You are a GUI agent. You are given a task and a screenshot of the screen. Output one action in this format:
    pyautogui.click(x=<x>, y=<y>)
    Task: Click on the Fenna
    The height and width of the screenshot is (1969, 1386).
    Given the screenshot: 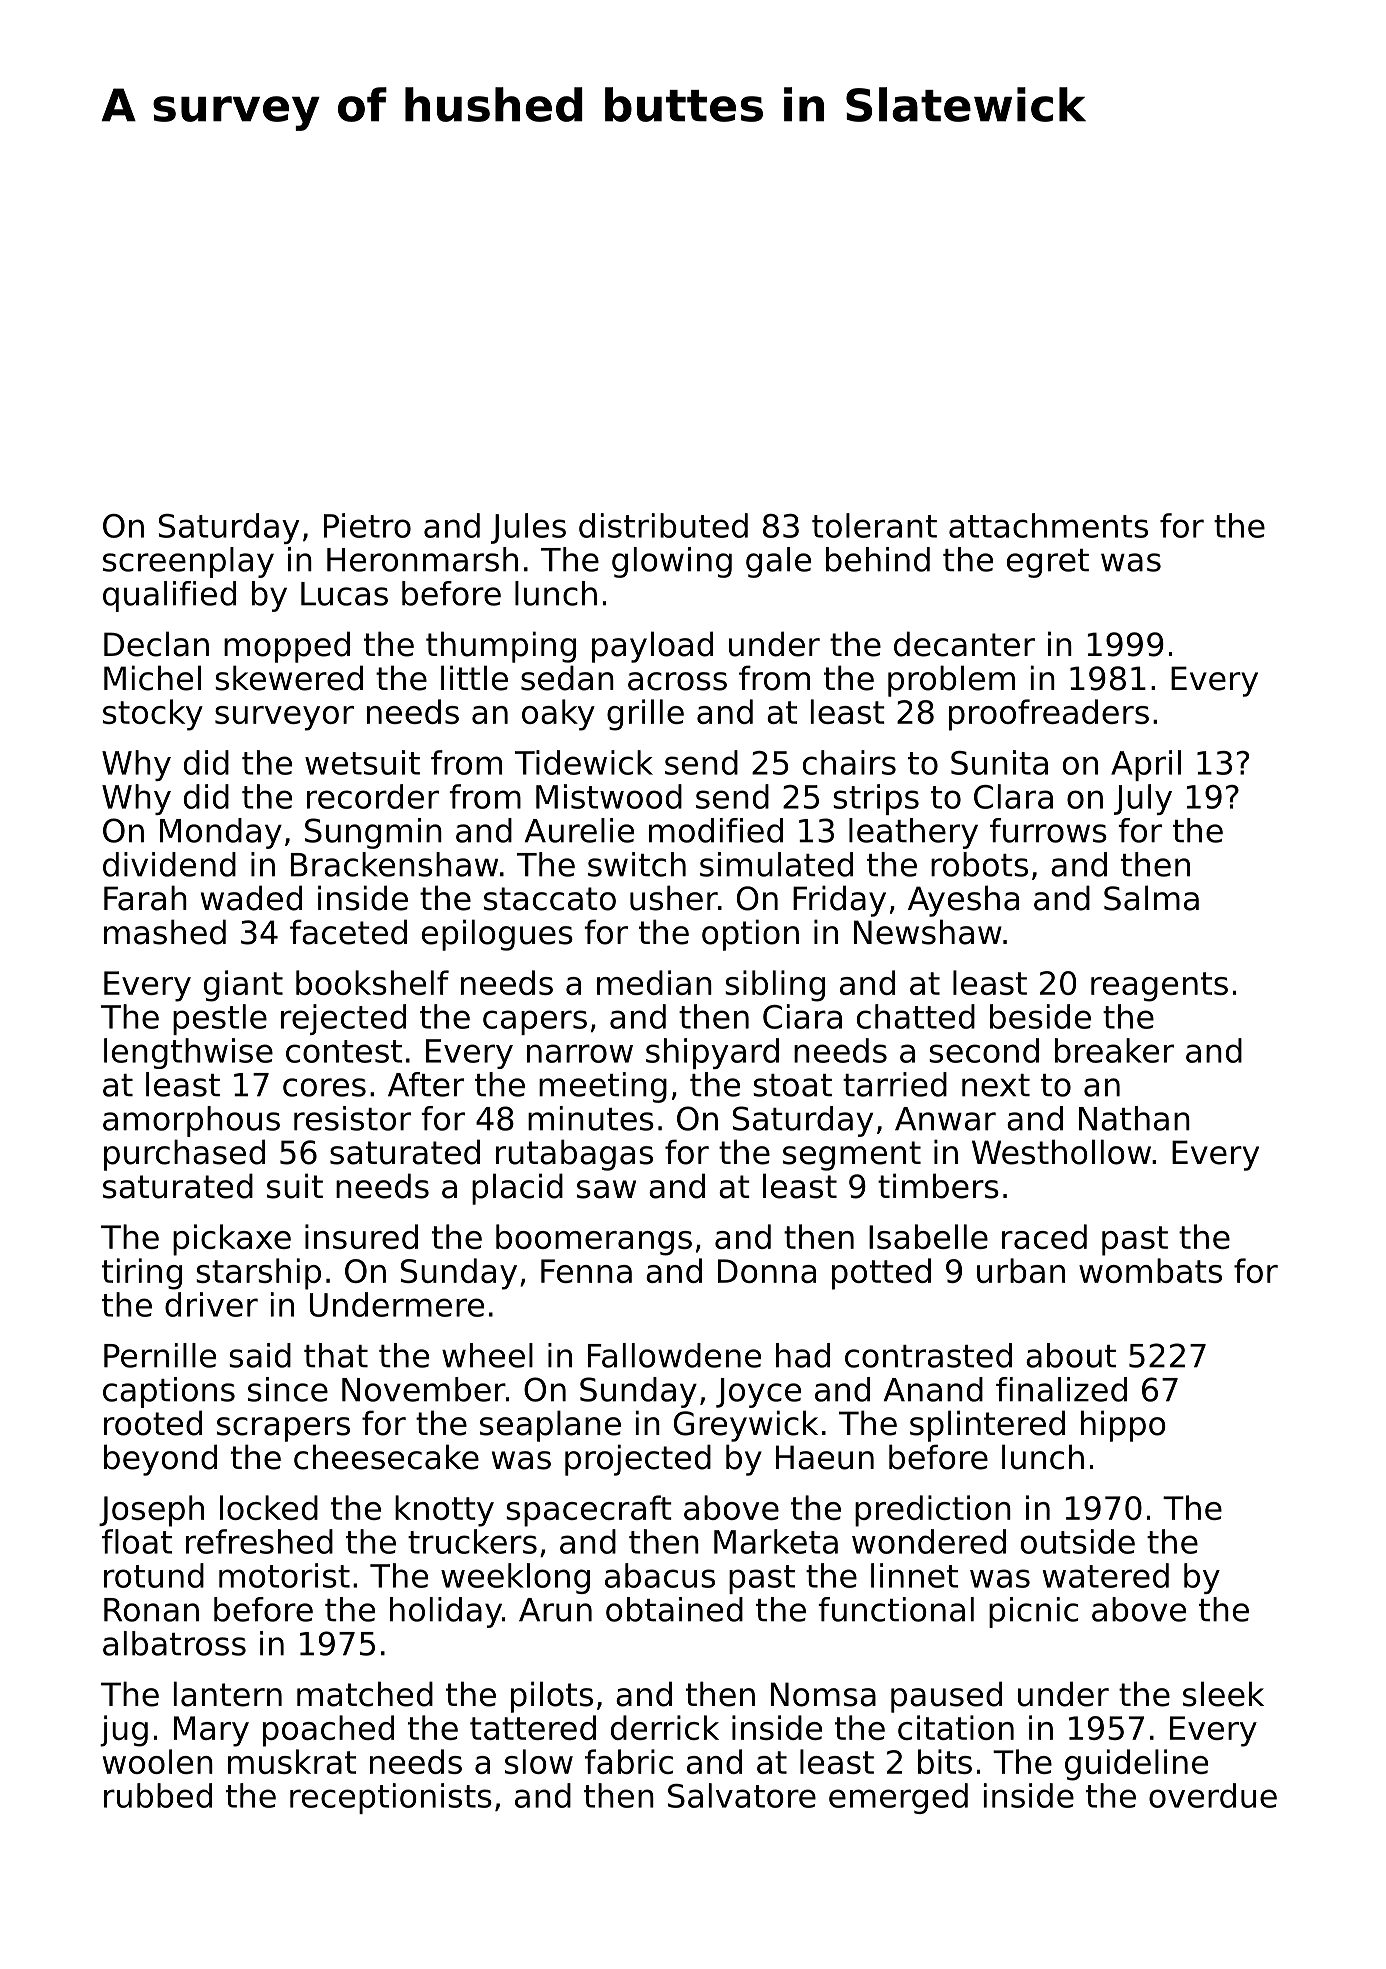 What is the action you would take?
    pyautogui.click(x=586, y=1271)
